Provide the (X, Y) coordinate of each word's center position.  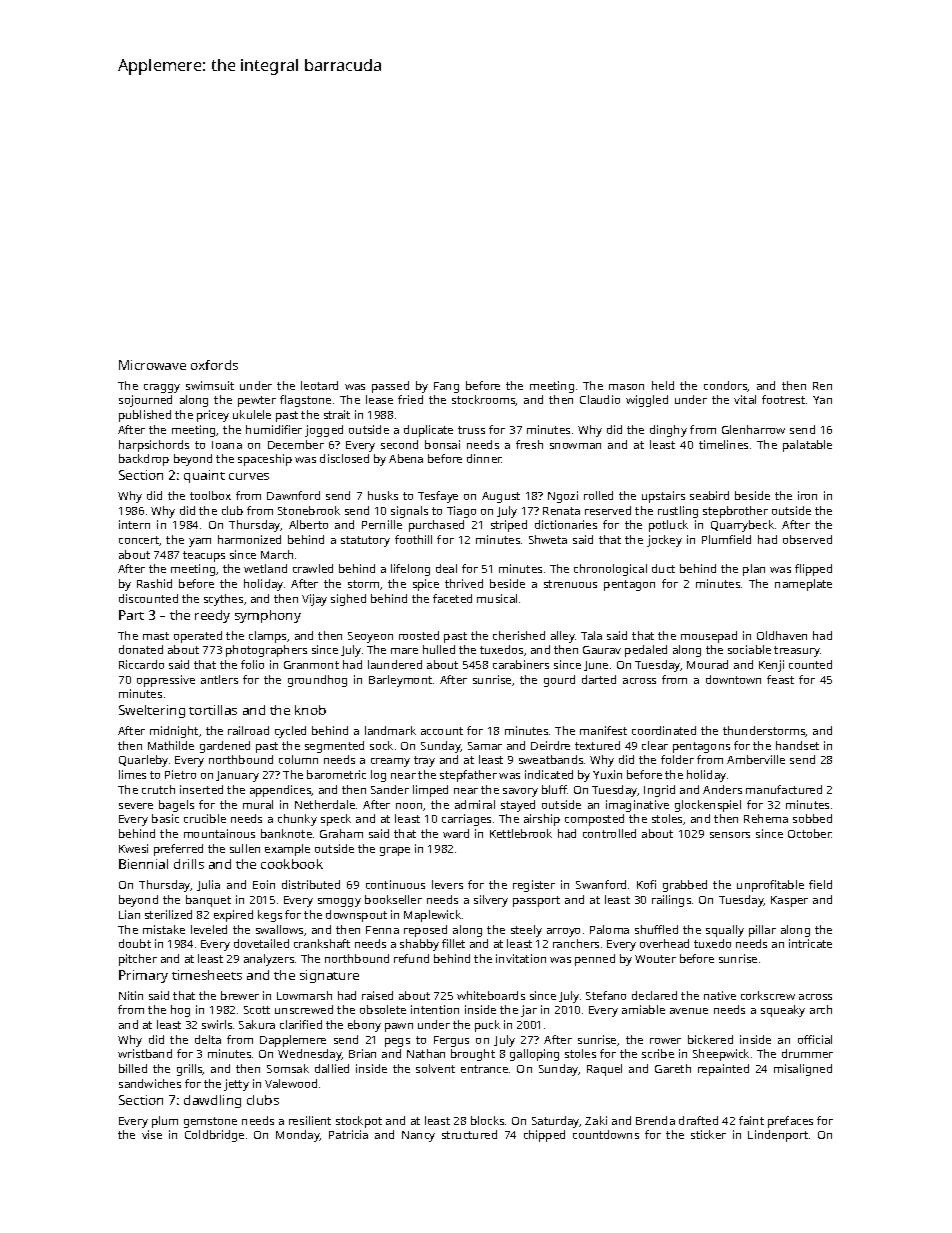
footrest (783, 399)
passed (390, 387)
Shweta (548, 539)
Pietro (180, 774)
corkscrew (768, 995)
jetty (236, 1085)
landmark (390, 730)
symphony (268, 616)
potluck (668, 526)
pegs (397, 1042)
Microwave (152, 365)
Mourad (707, 664)
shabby (419, 945)
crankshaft (322, 943)
